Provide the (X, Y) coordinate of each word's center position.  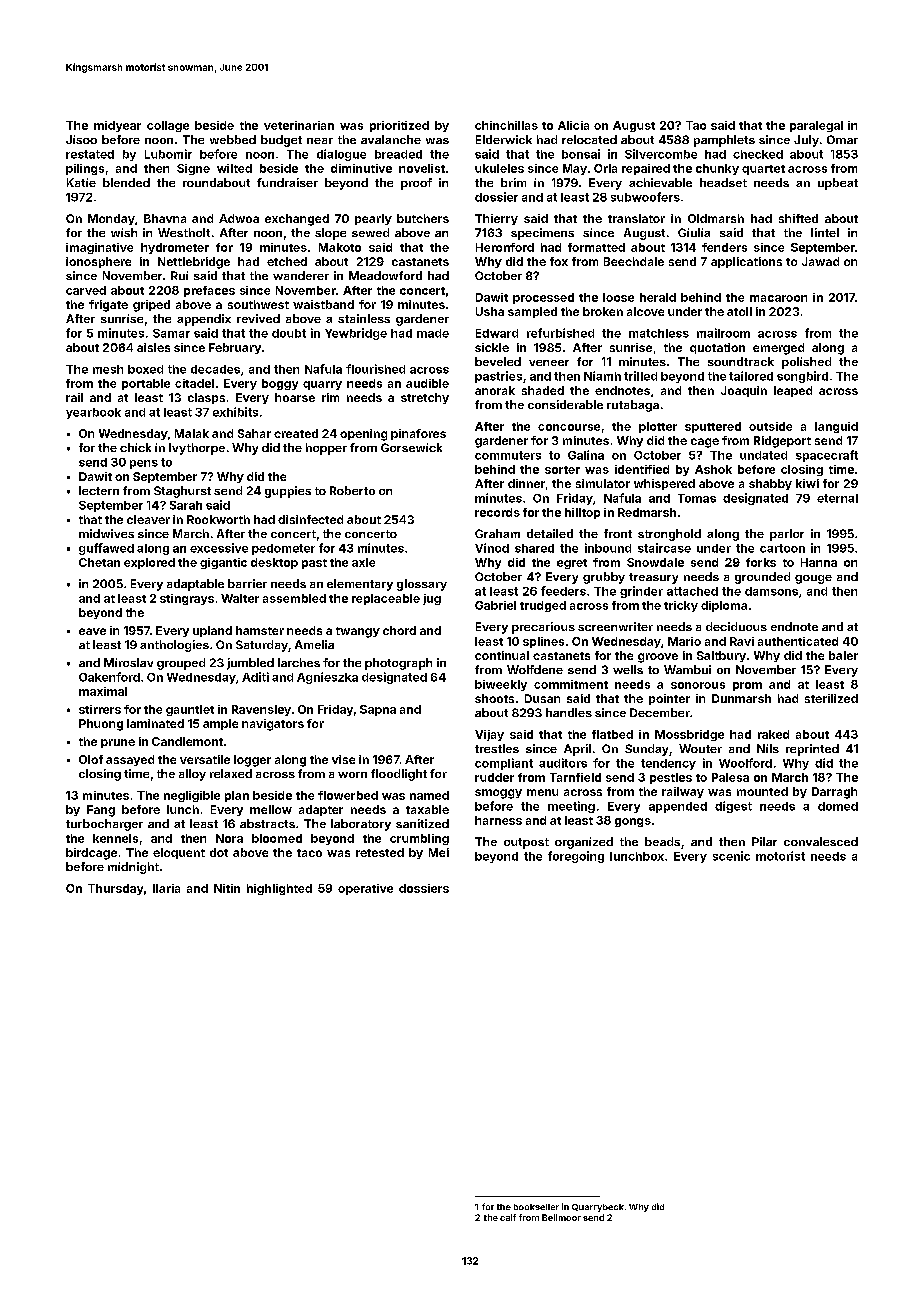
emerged (778, 349)
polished (806, 363)
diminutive (361, 168)
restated (90, 154)
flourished (375, 369)
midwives (106, 533)
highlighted (279, 889)
